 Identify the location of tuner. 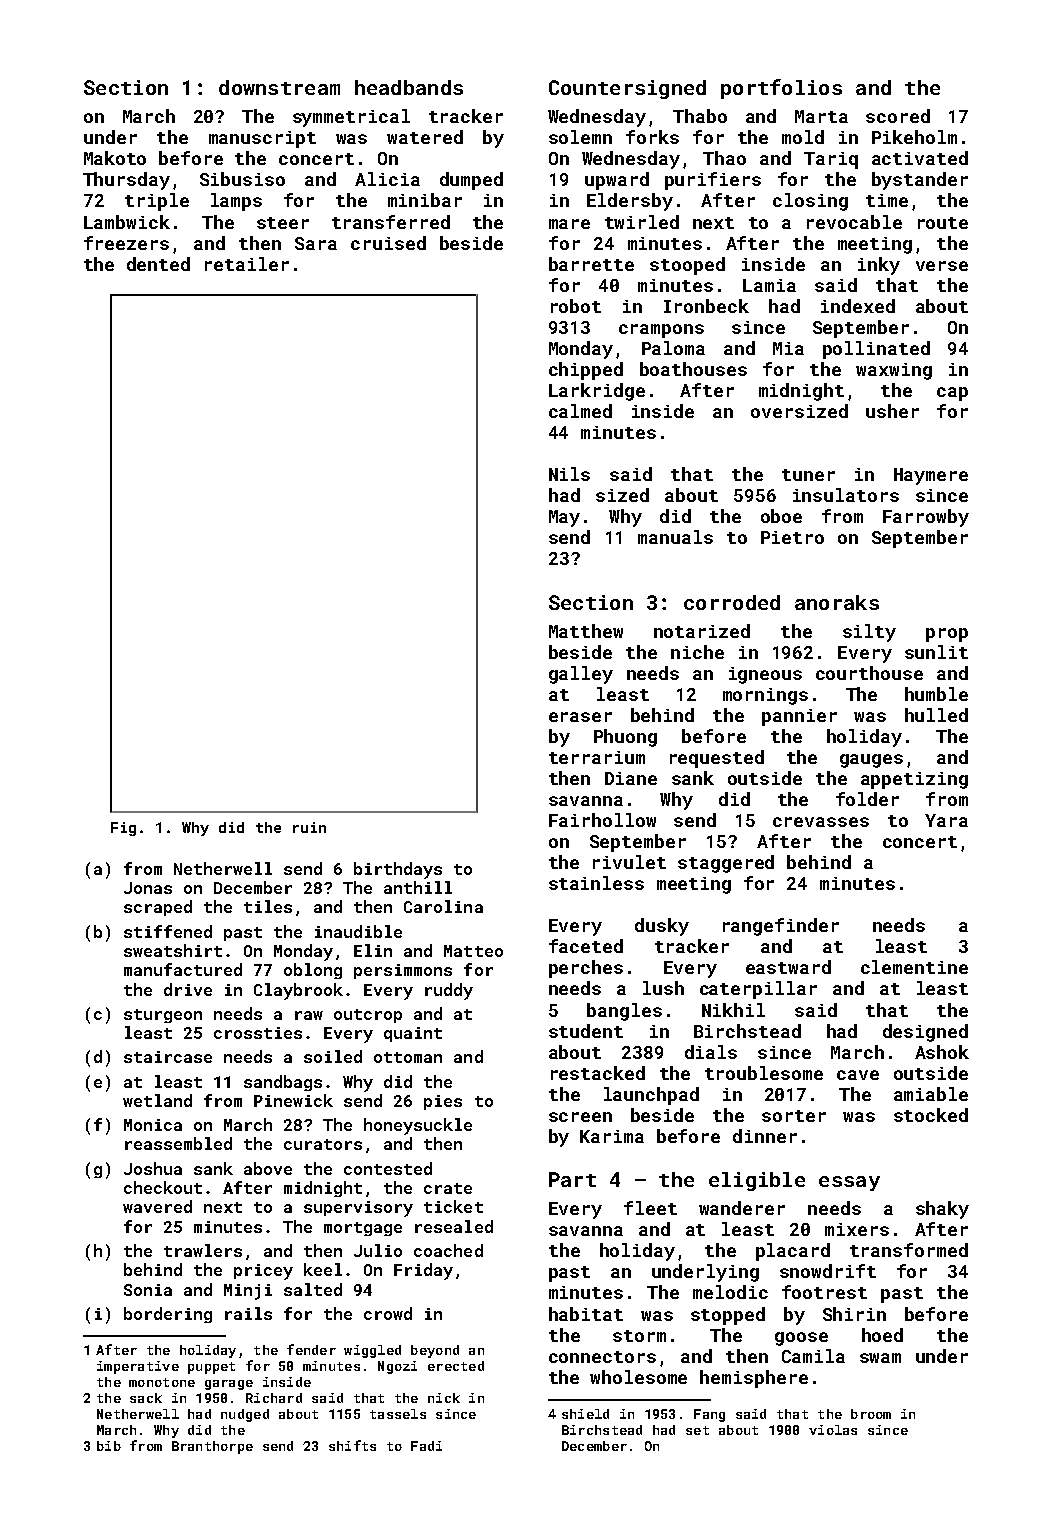
(808, 475).
